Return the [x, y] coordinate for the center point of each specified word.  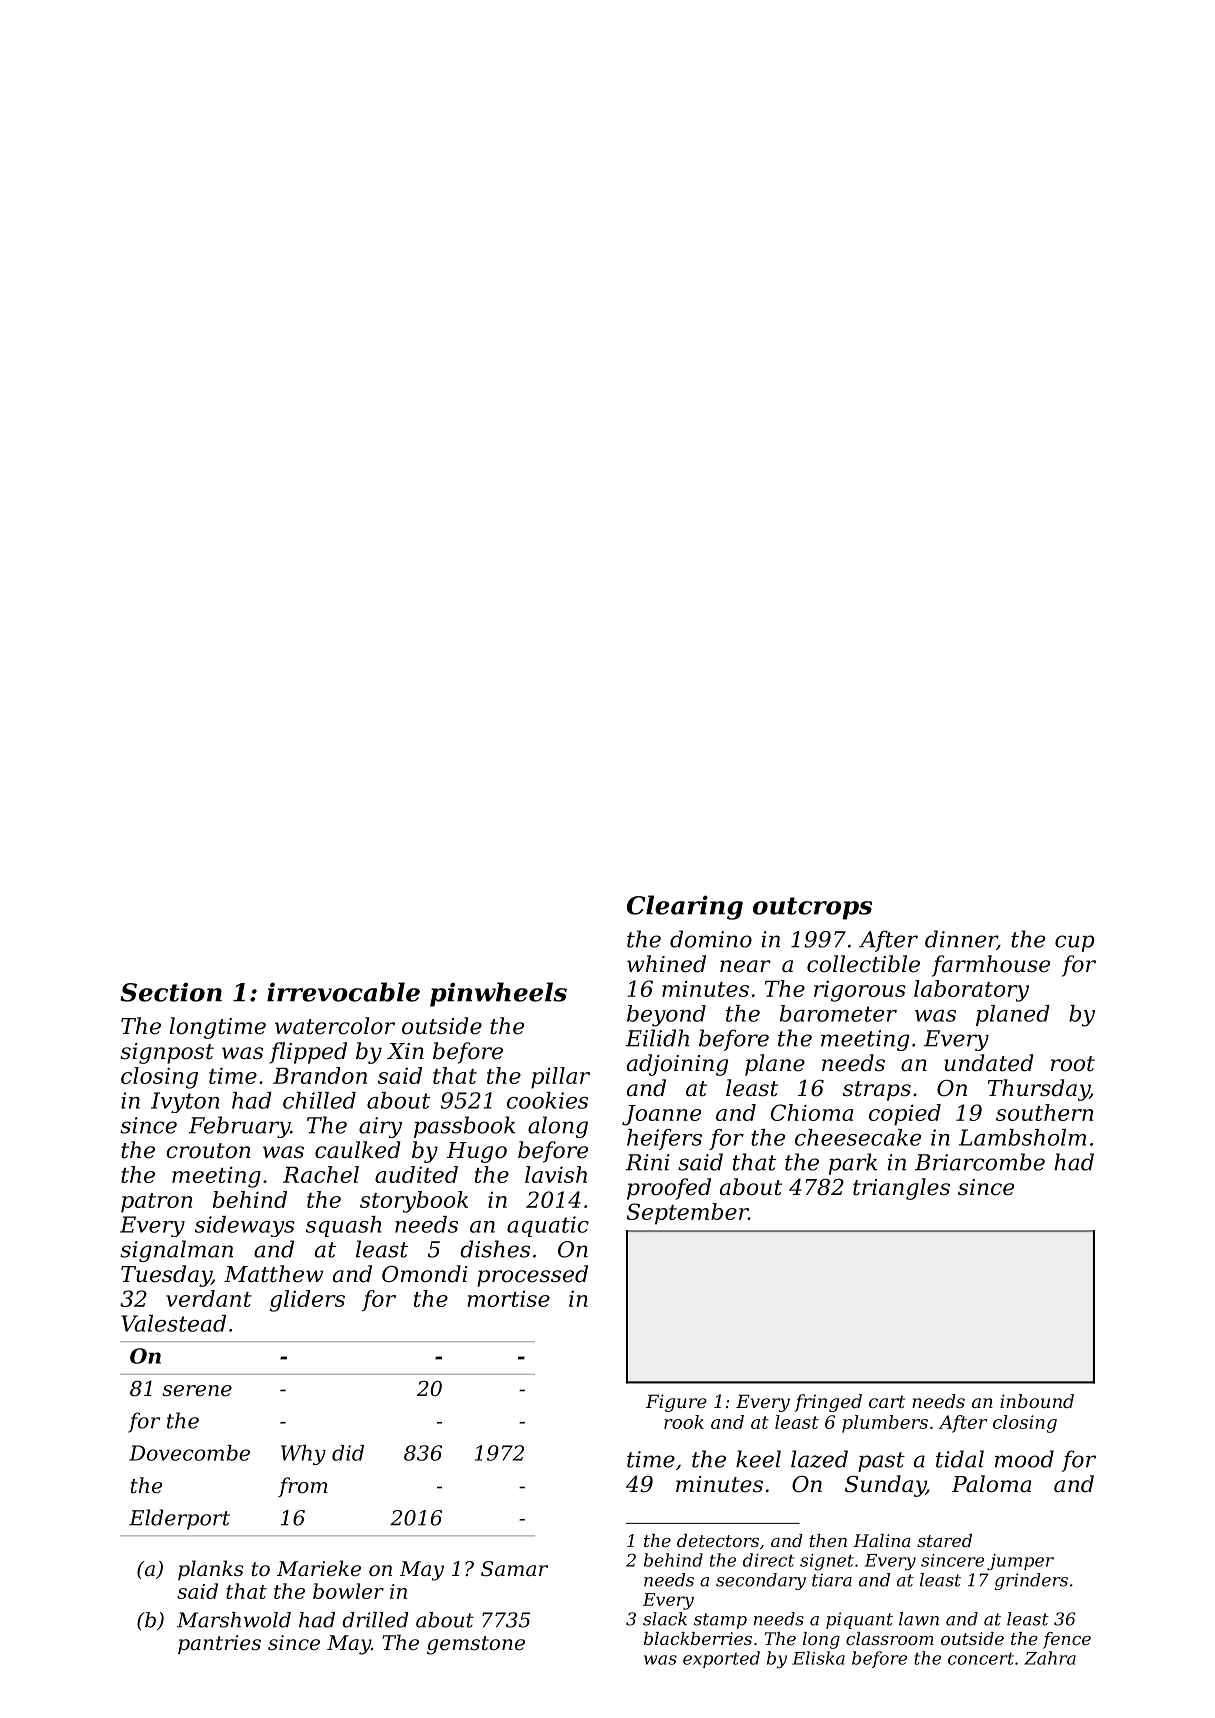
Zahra [1050, 1658]
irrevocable [343, 992]
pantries [219, 1644]
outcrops [812, 908]
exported [721, 1659]
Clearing [685, 907]
